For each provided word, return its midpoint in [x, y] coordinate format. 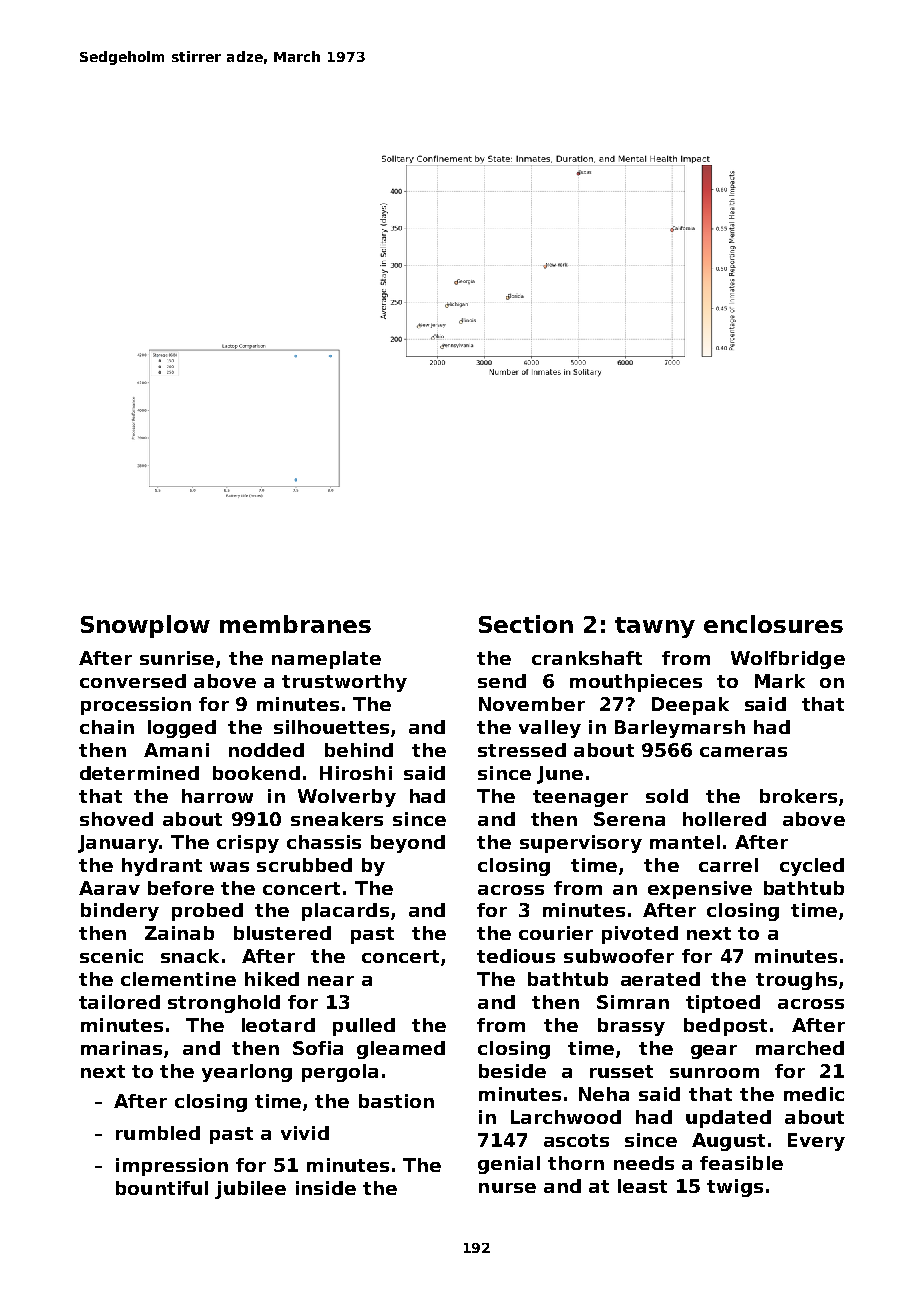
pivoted [640, 935]
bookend [256, 773]
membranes [295, 624]
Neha [604, 1094]
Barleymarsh [680, 729]
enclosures [773, 624]
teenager [580, 798]
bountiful [162, 1188]
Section [526, 624]
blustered [282, 933]
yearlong [247, 1073]
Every [816, 1142]
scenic [111, 956]
